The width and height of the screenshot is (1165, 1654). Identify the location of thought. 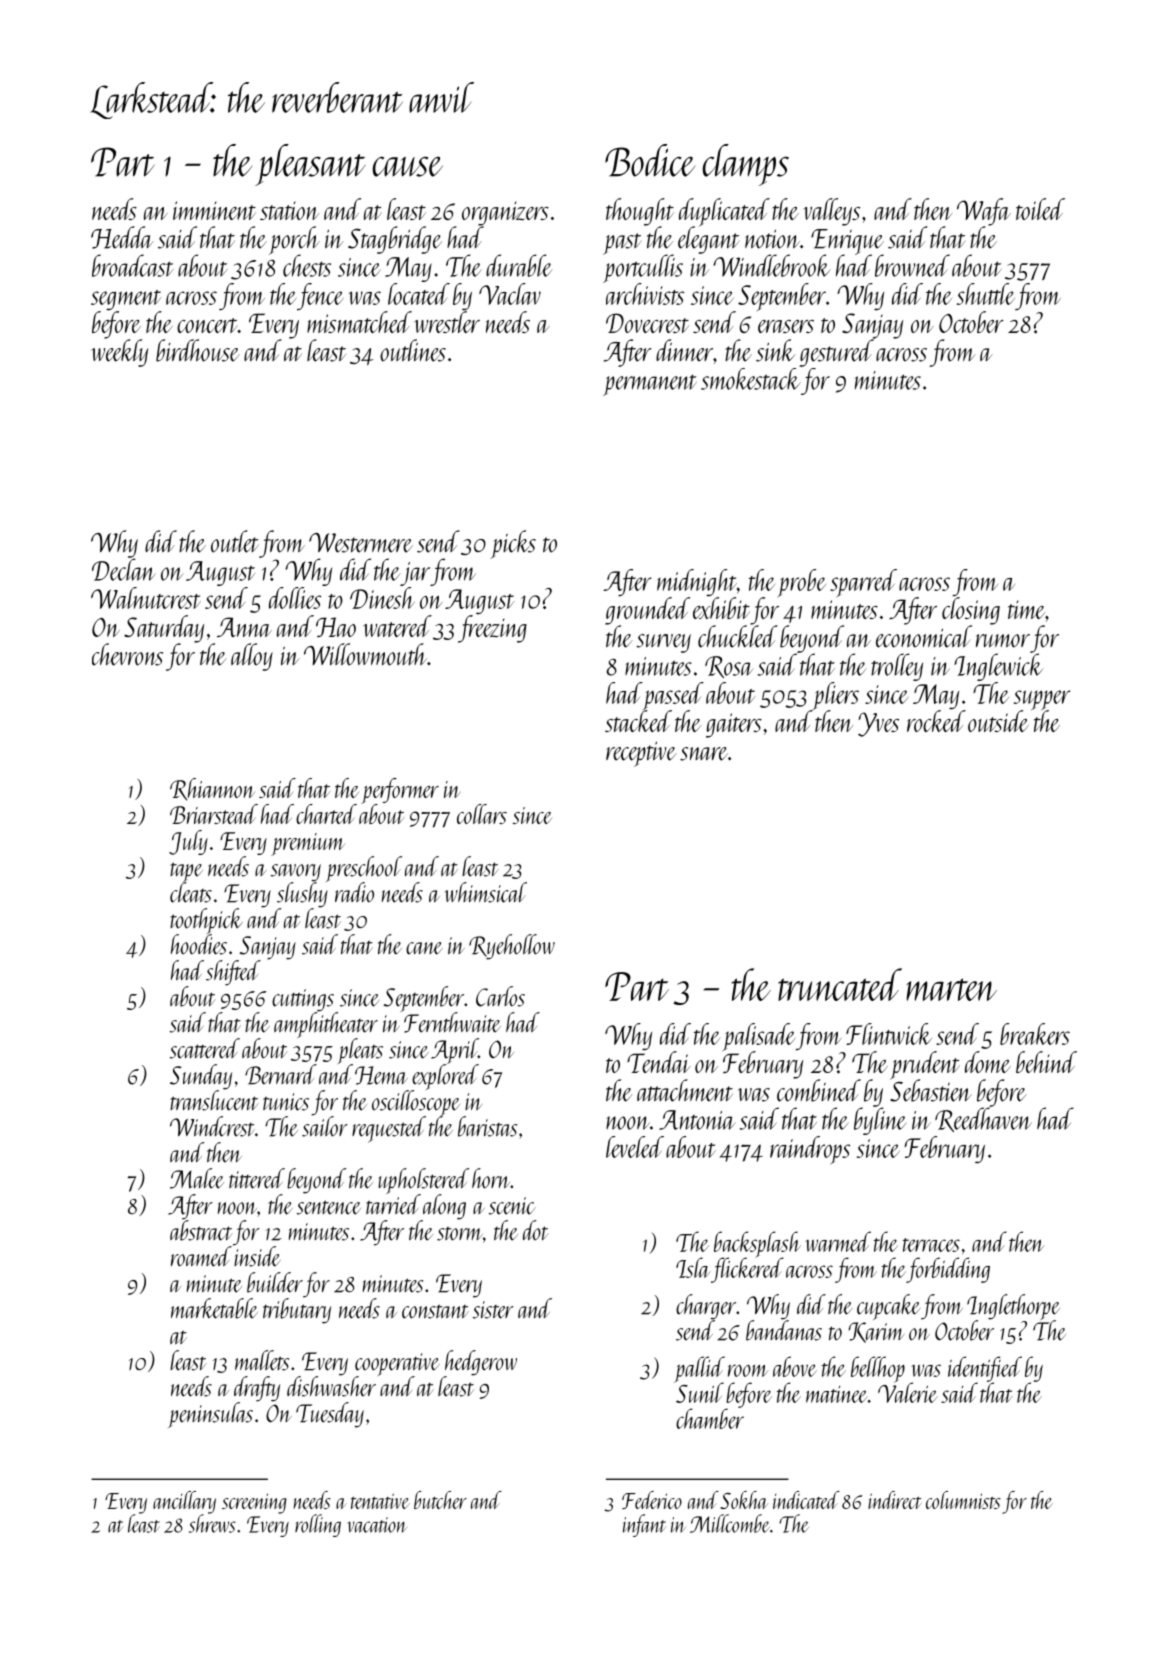
(640, 212).
